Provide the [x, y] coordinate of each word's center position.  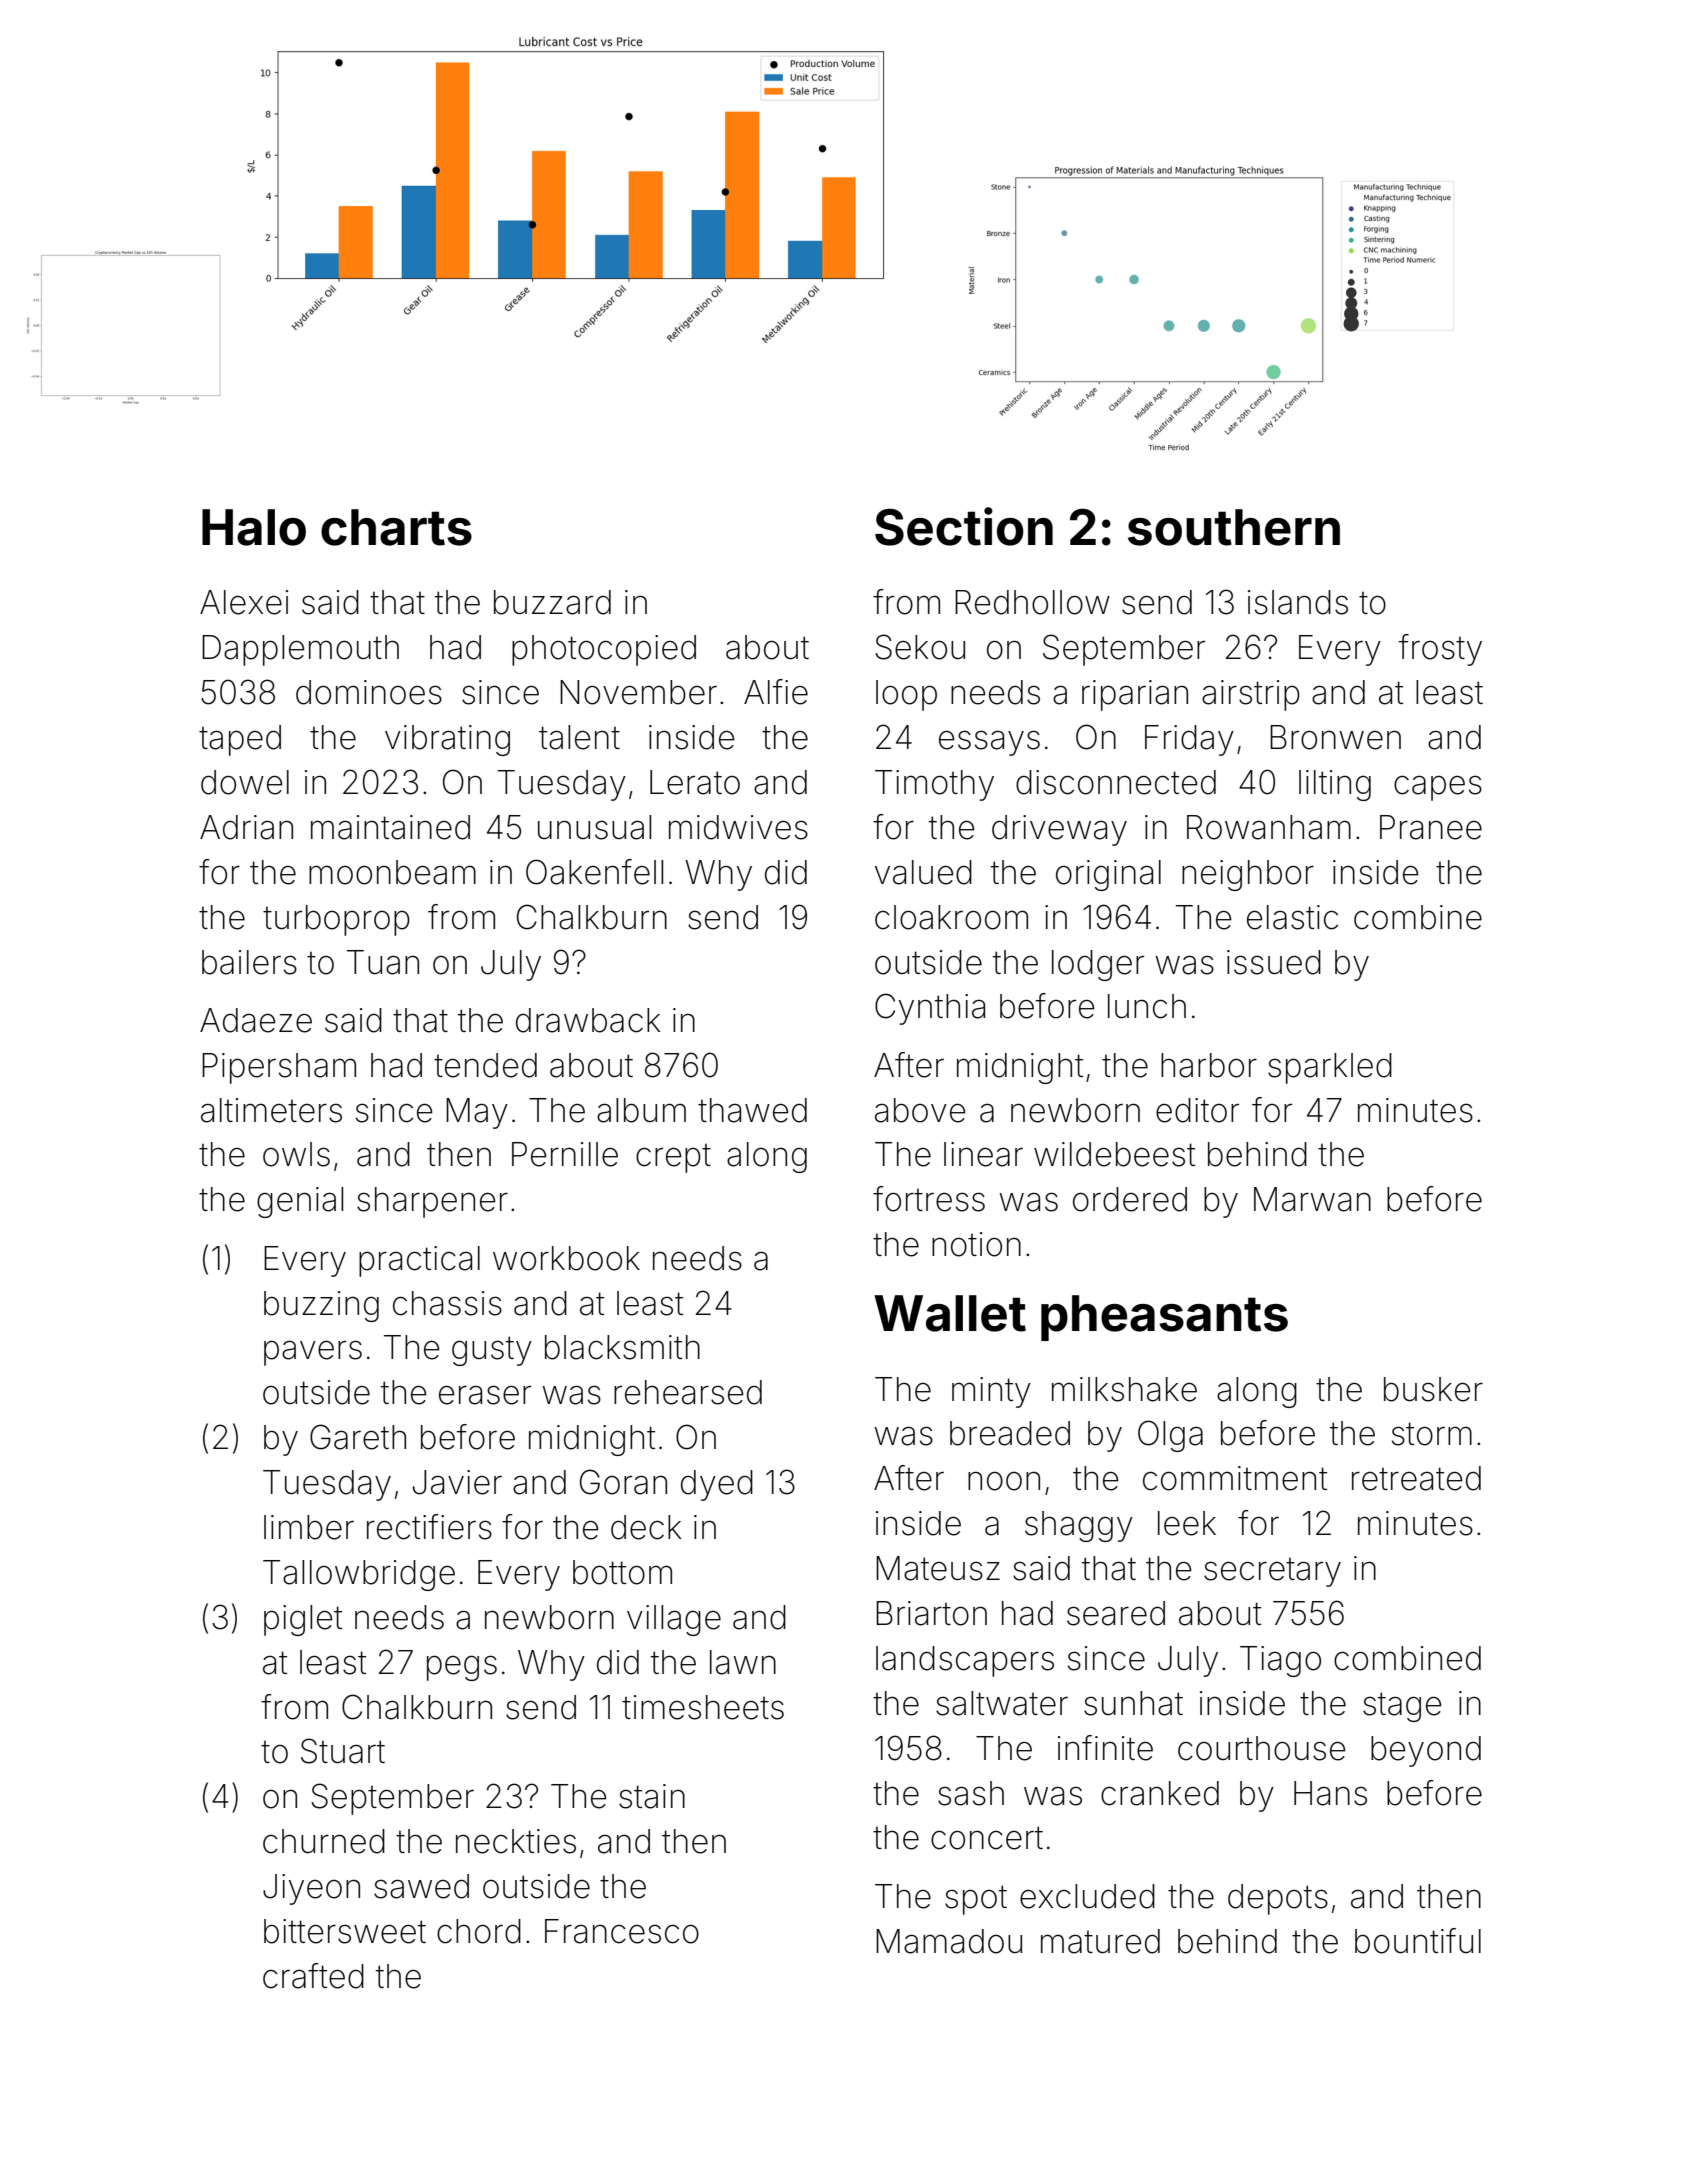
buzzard [552, 602]
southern [1234, 527]
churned [324, 1841]
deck [646, 1527]
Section [964, 526]
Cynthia [930, 1009]
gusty [492, 1351]
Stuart [343, 1751]
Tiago [1280, 1661]
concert [987, 1838]
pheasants [1164, 1318]
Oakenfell [594, 872]
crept [673, 1158]
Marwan [1312, 1199]
